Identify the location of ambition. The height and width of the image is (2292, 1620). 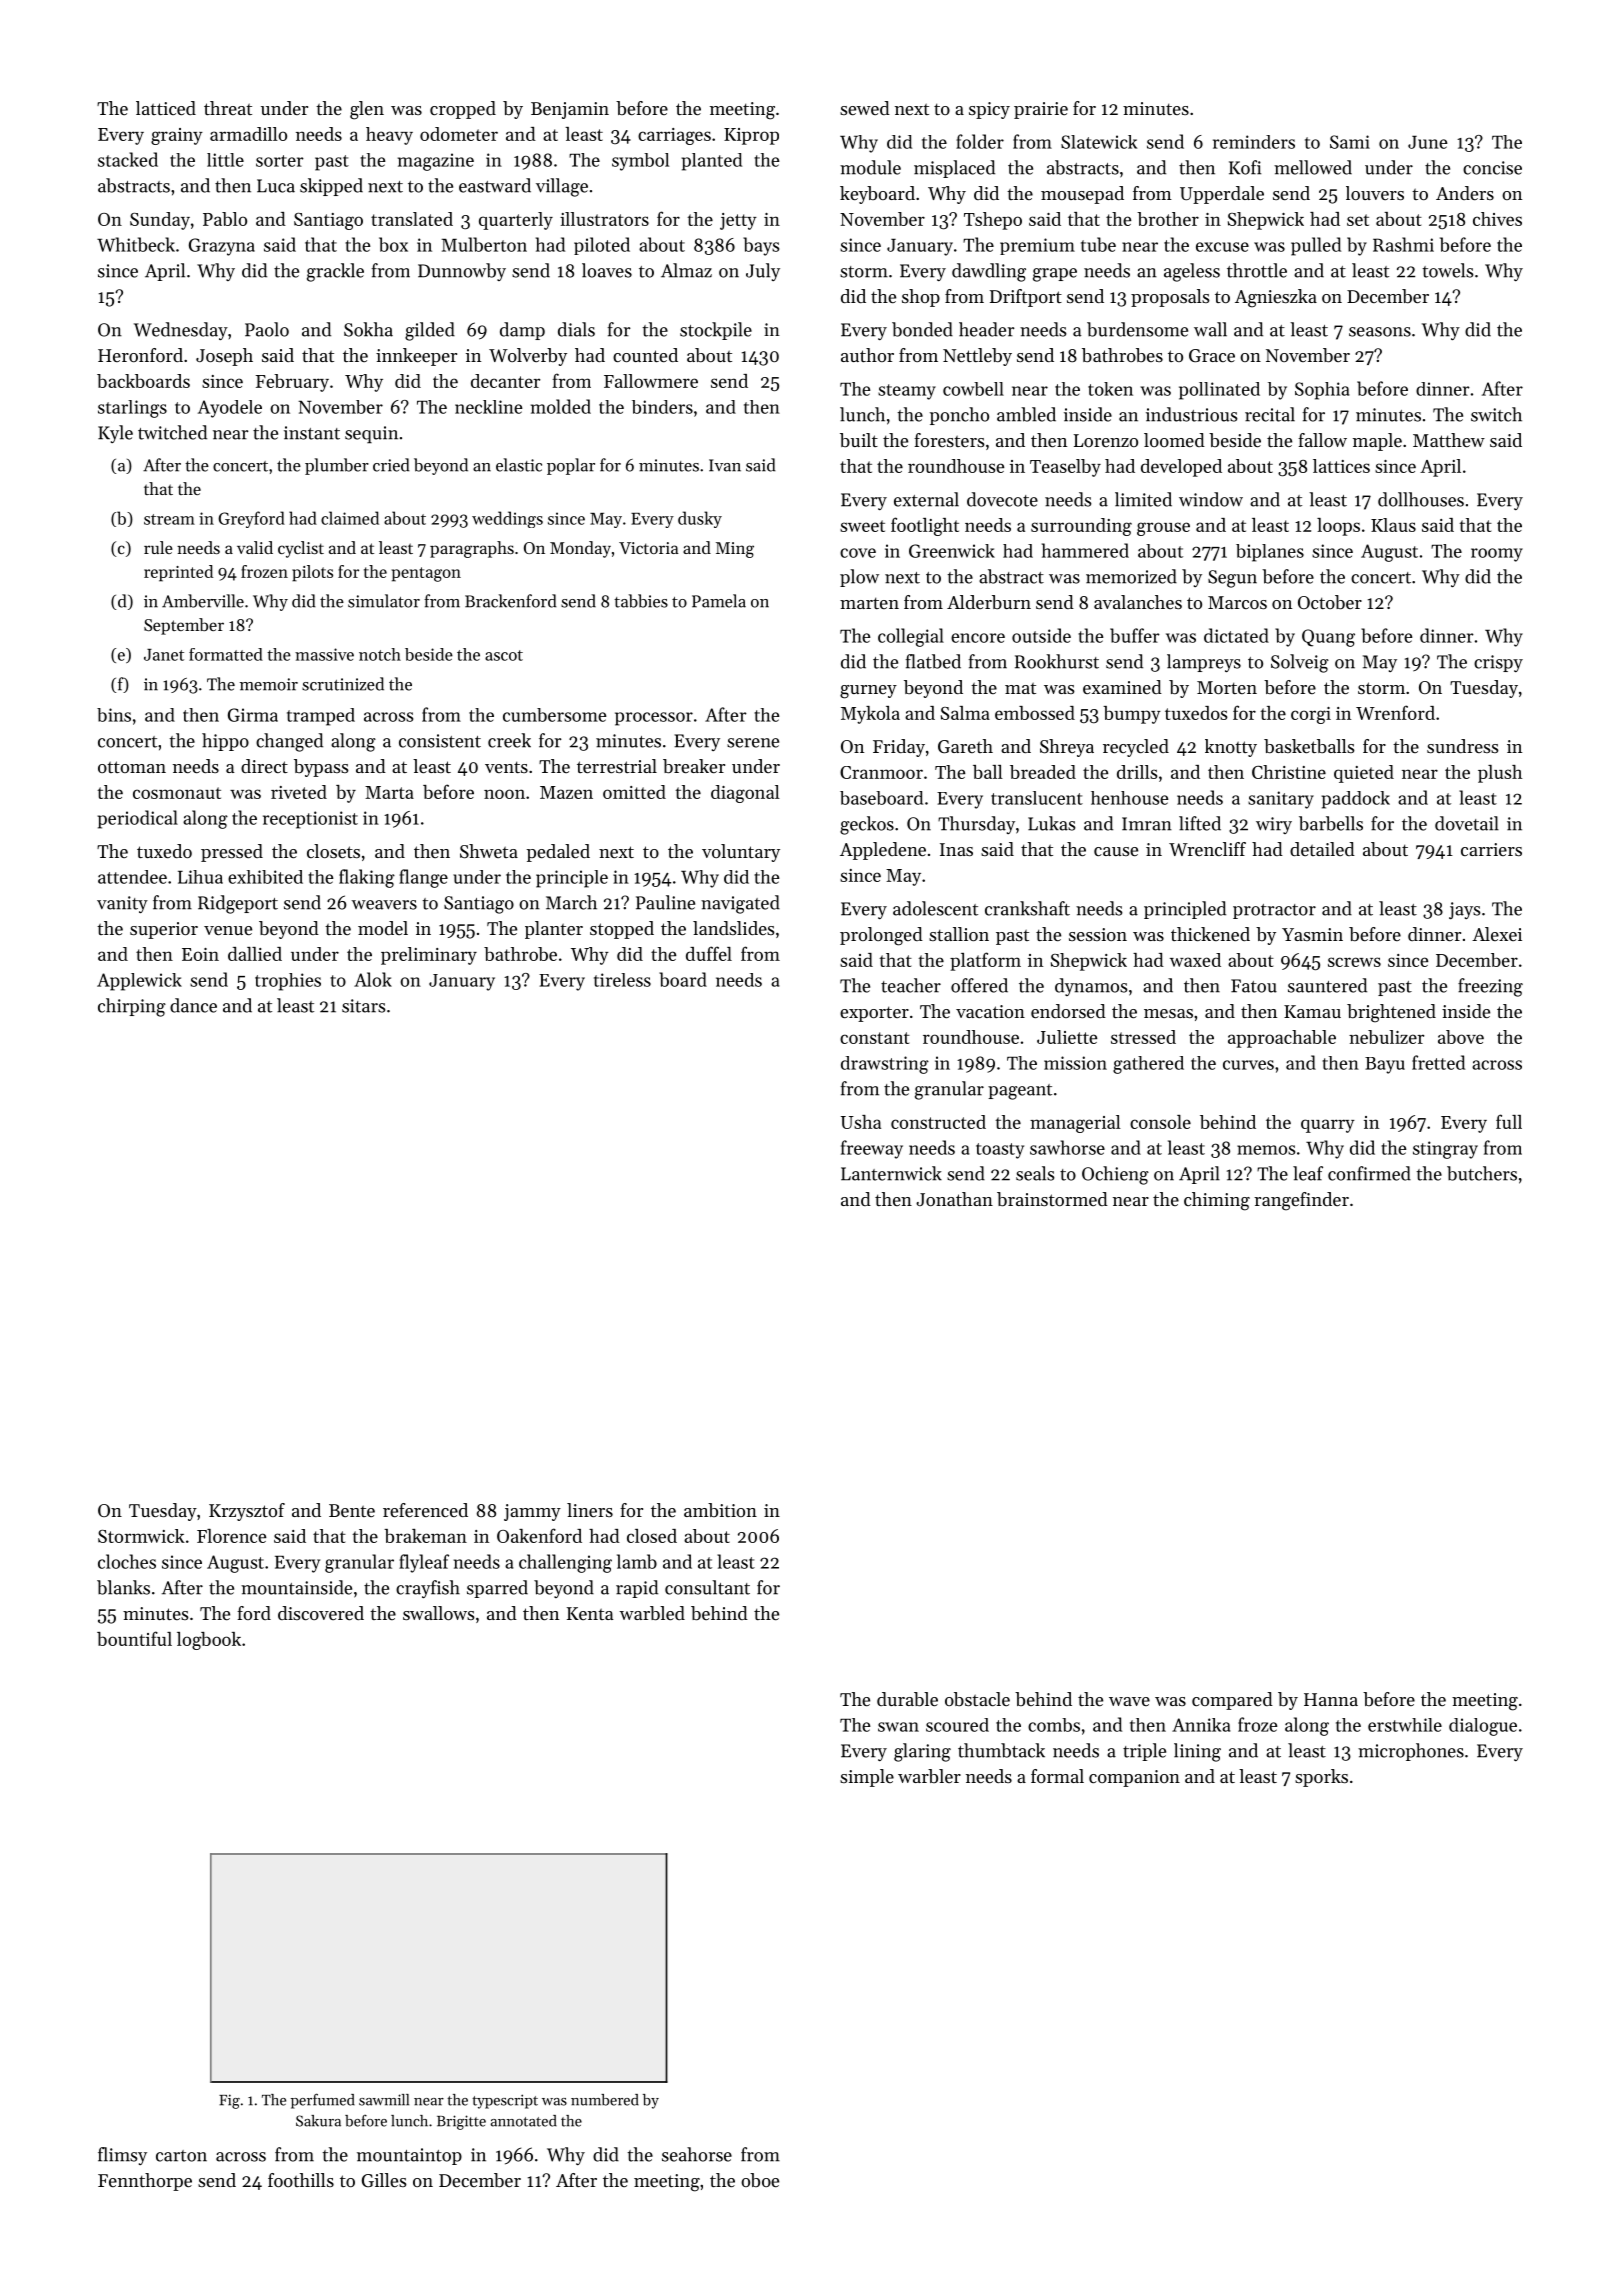
(720, 1510).
